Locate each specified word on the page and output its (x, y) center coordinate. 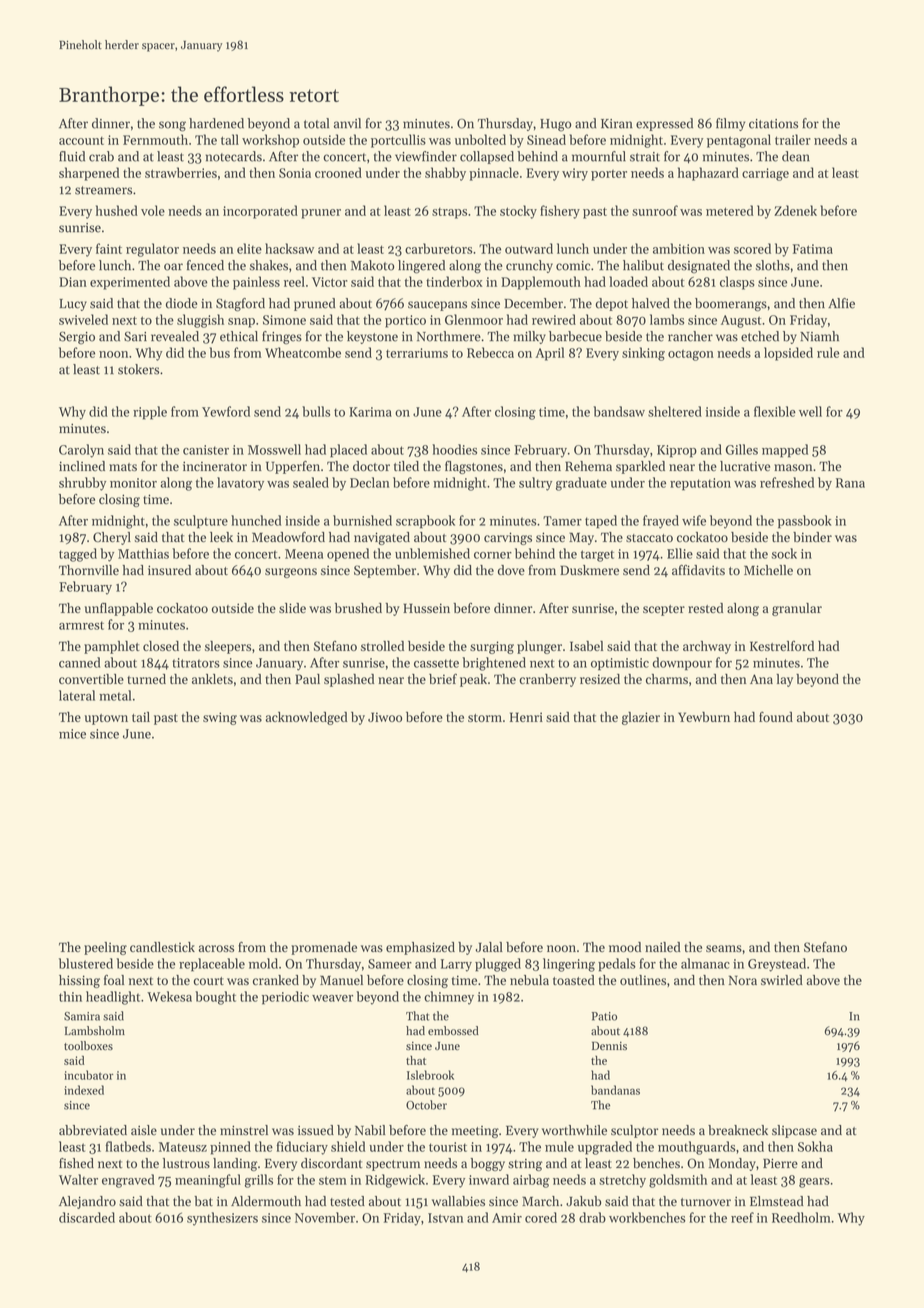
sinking (643, 354)
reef (742, 1217)
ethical (239, 336)
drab (592, 1217)
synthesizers (222, 1219)
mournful (599, 156)
